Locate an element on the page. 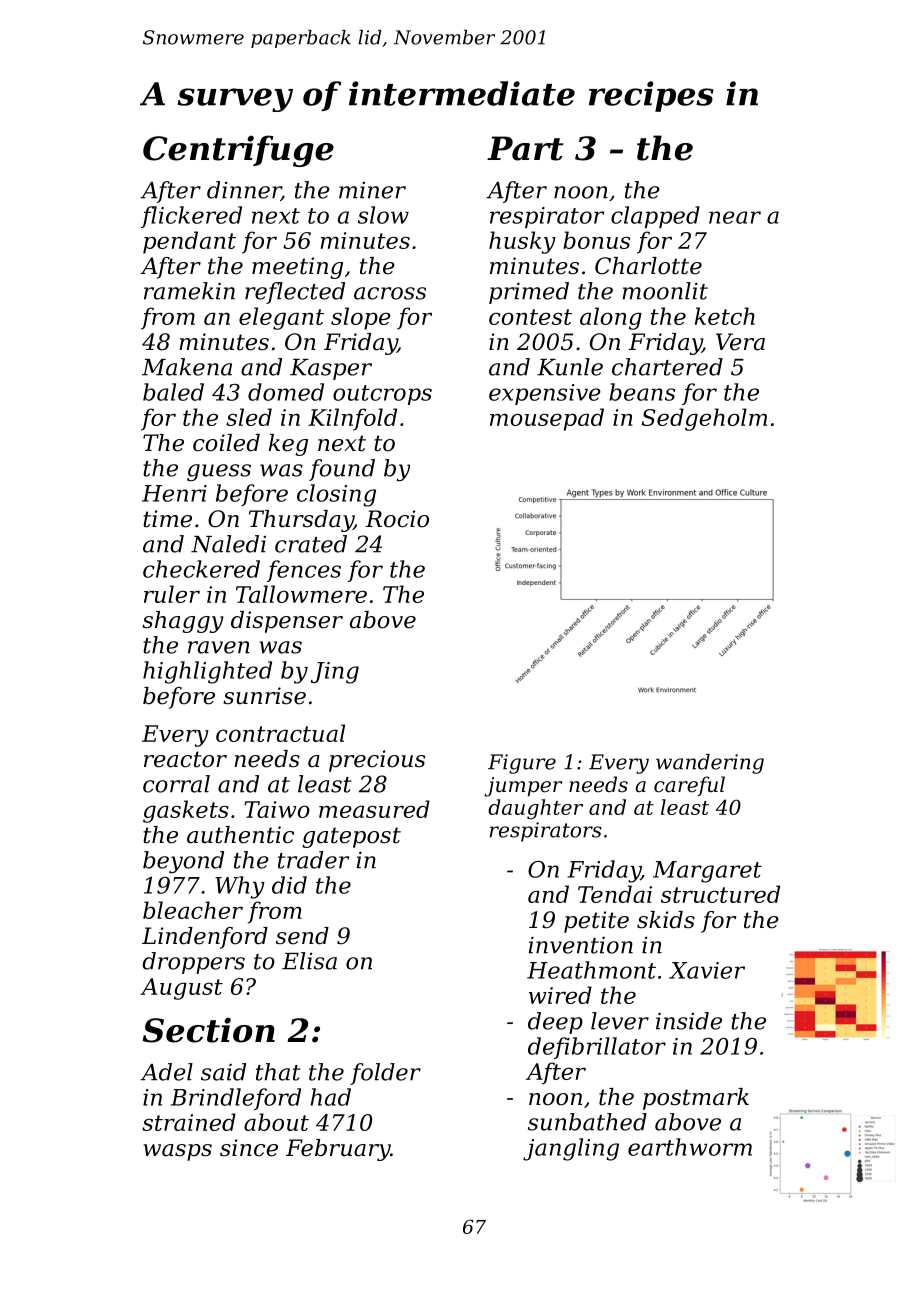 This document has width=924, height=1311. Xavier is located at coordinates (707, 970).
